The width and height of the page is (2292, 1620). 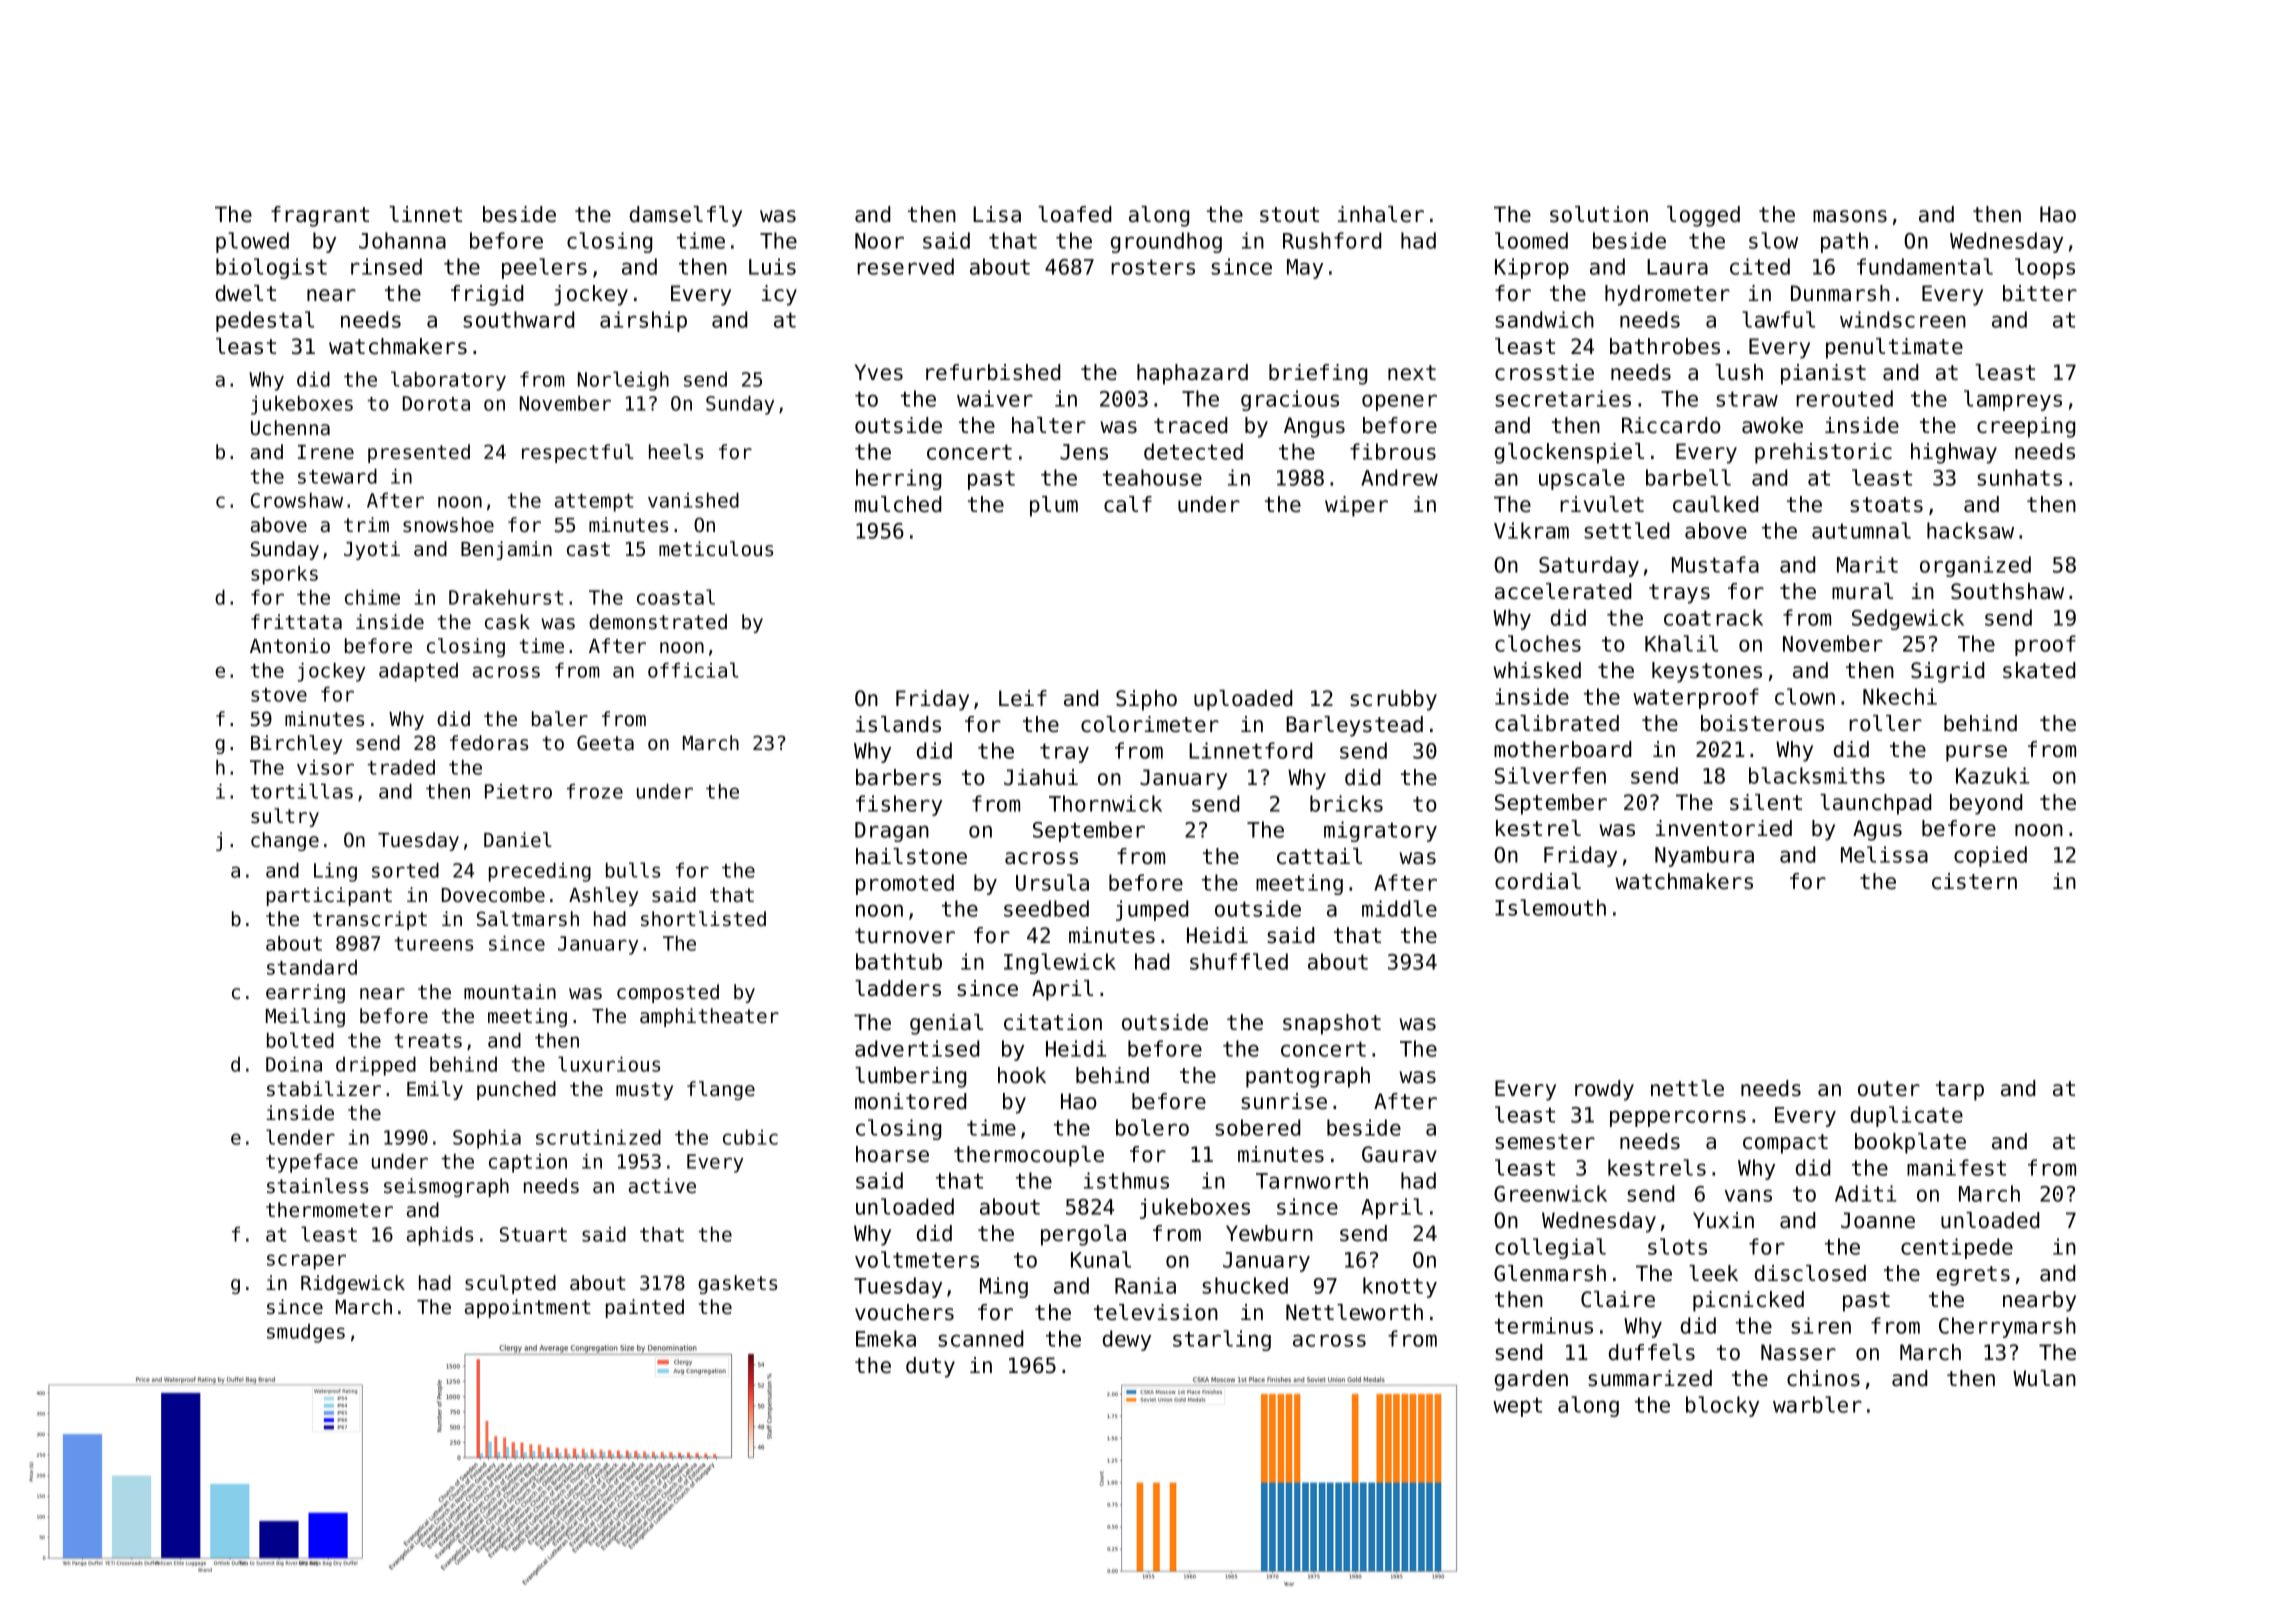 I want to click on Joanne, so click(x=1878, y=1220).
